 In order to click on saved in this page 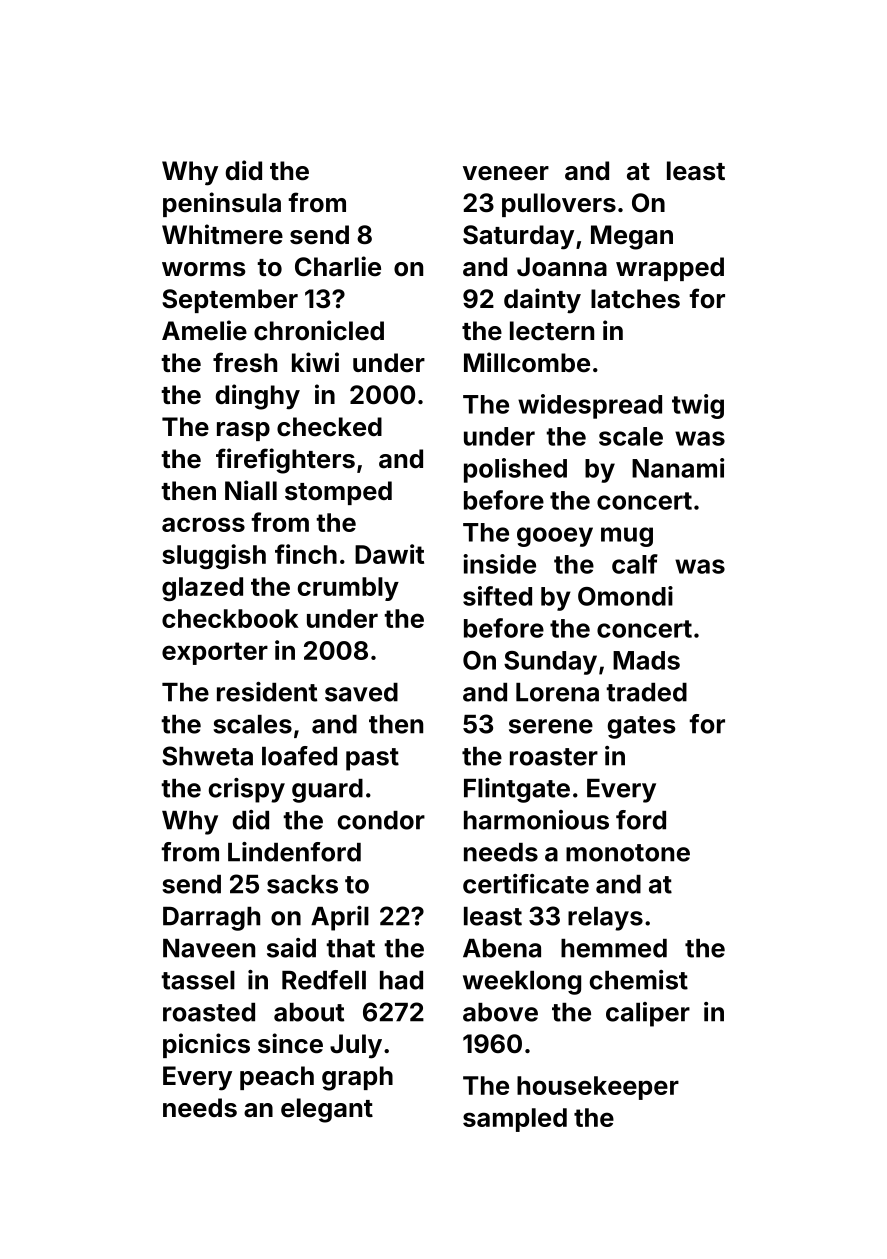, I will do `click(361, 692)`.
